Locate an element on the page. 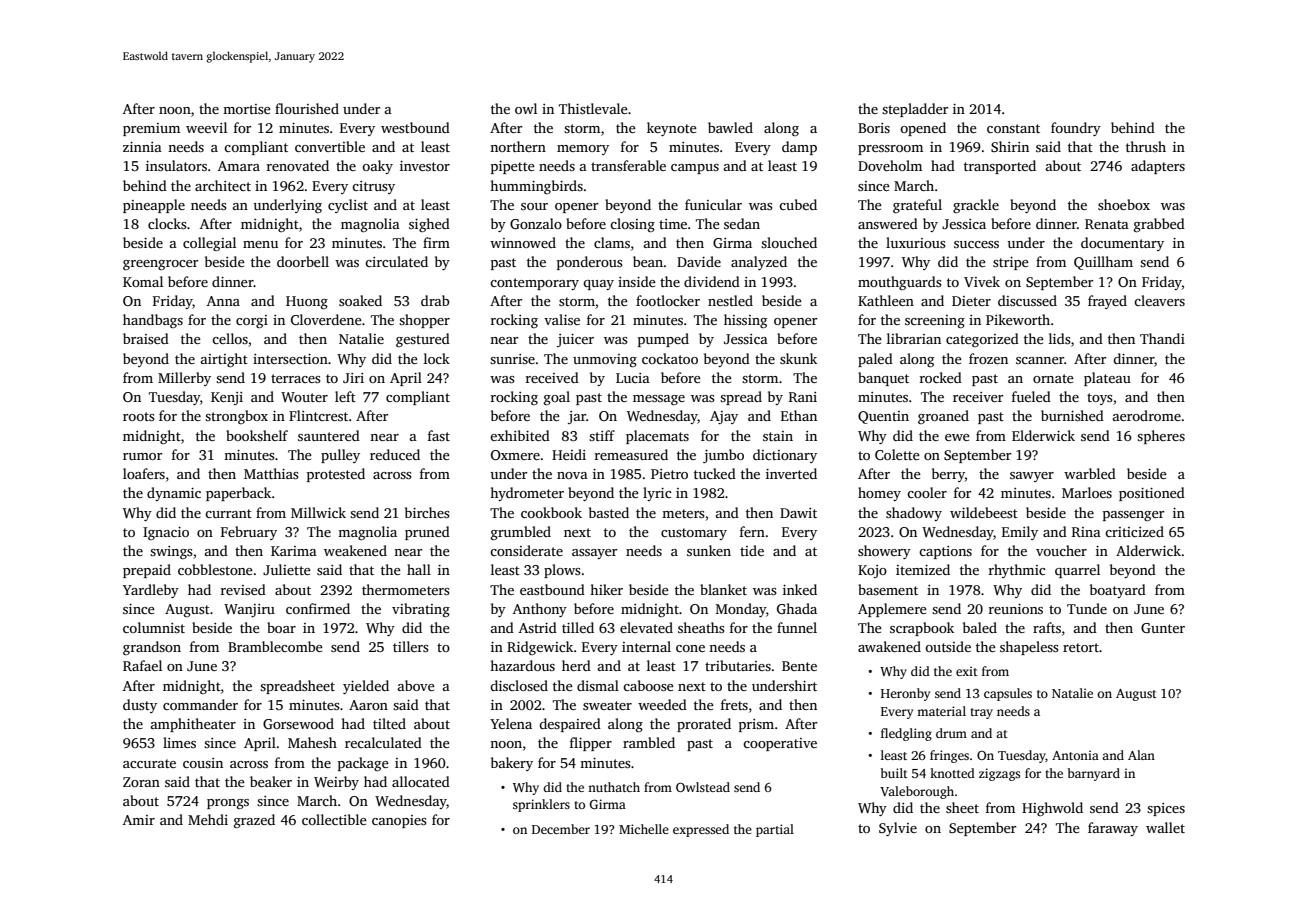 The image size is (1308, 924). Weirby is located at coordinates (336, 783).
